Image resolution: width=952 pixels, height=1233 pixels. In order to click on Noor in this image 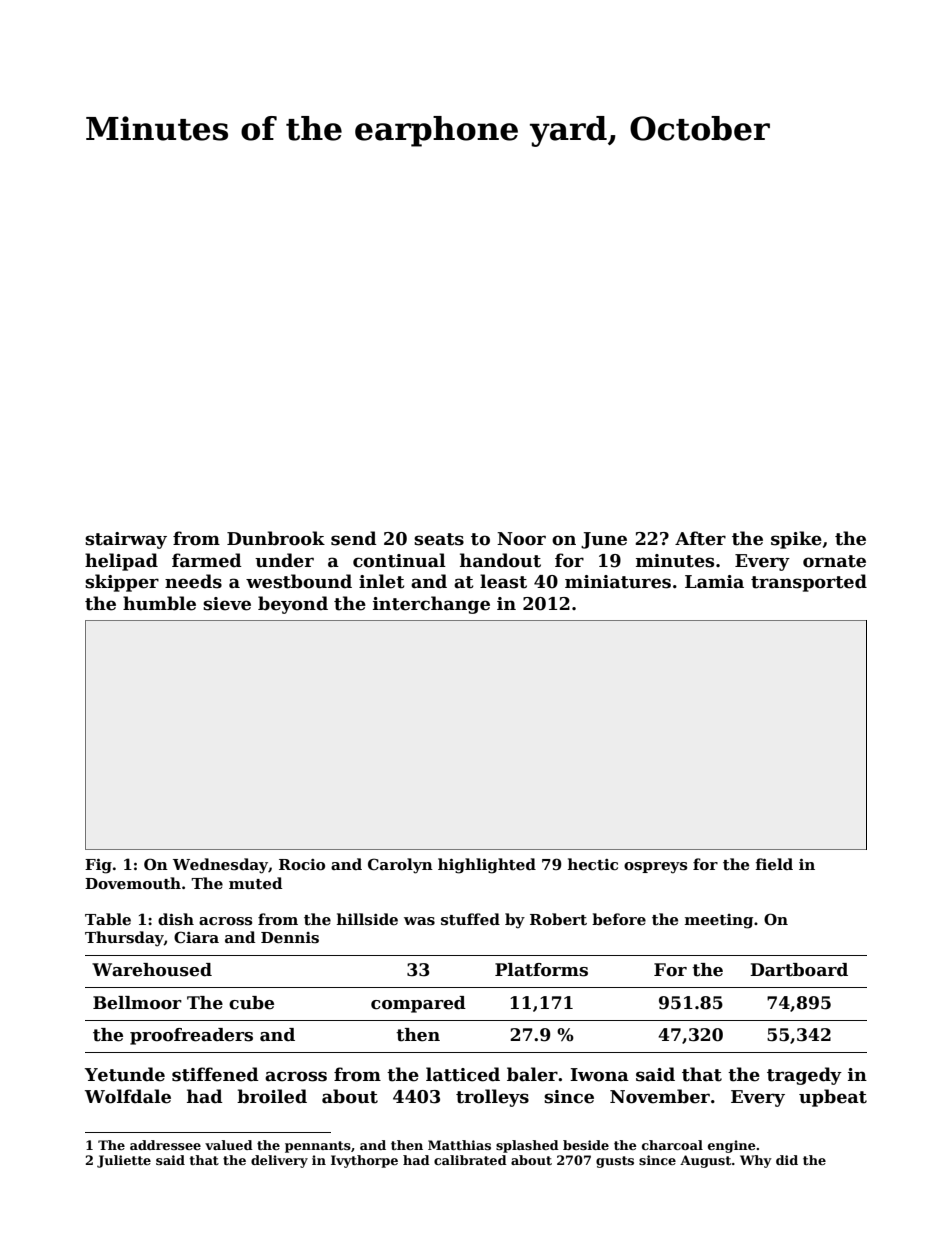, I will do `click(521, 539)`.
